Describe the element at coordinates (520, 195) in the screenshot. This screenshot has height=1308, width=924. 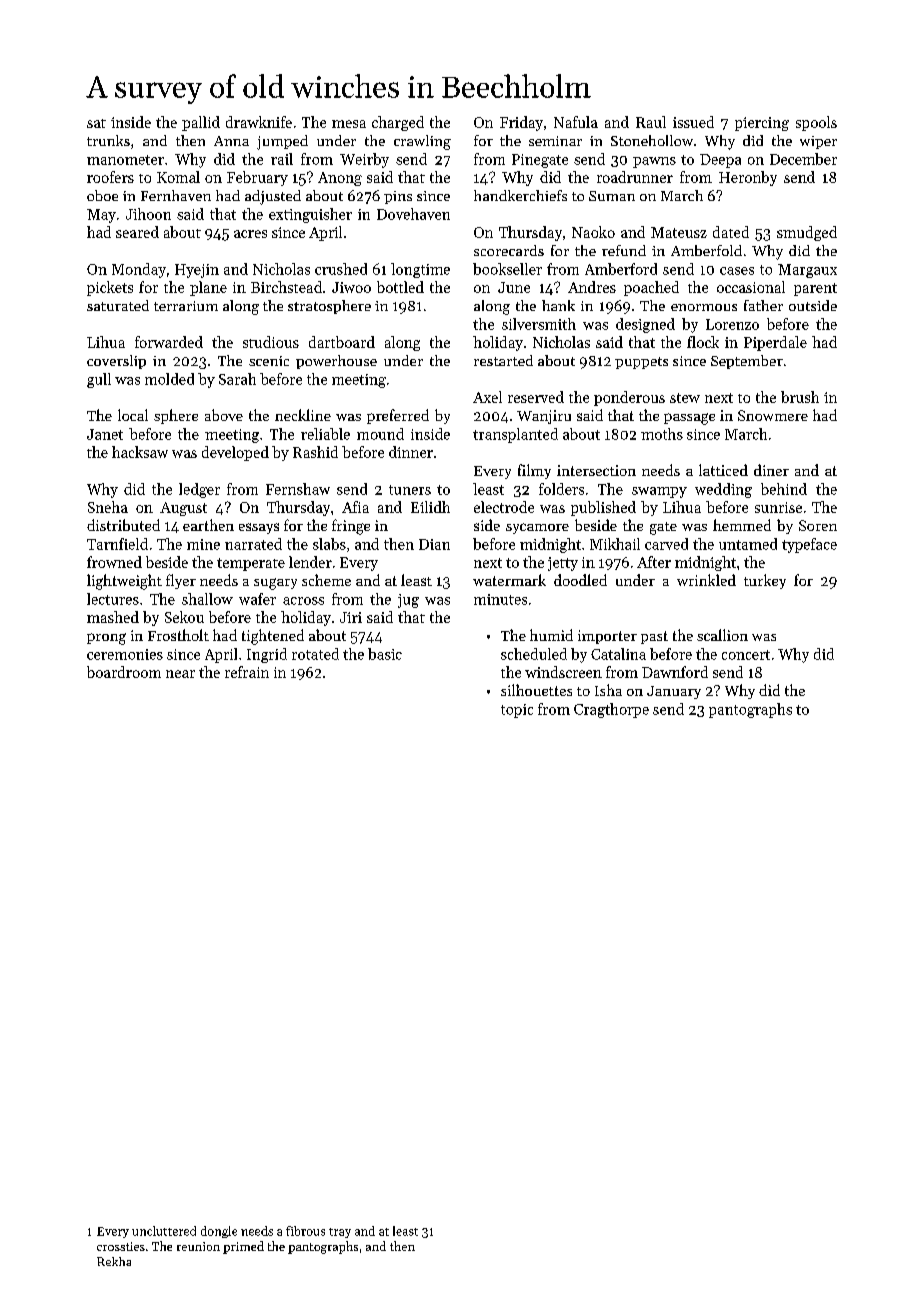
I see `handkerchiefs` at that location.
